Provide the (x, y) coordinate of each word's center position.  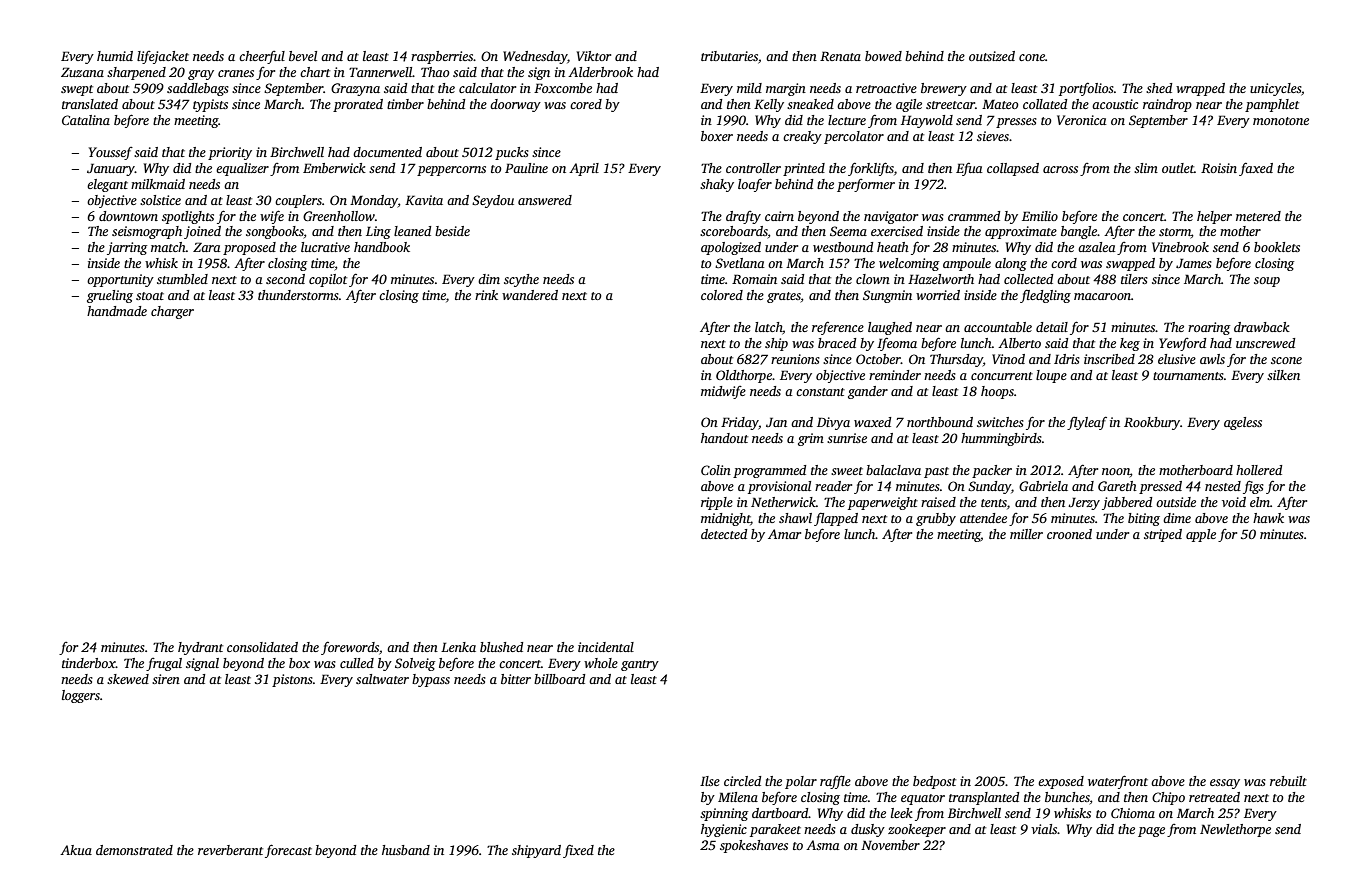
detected (724, 534)
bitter (516, 679)
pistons (292, 680)
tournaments (1188, 376)
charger (172, 312)
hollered (1259, 470)
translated (90, 104)
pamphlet (1272, 105)
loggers (81, 696)
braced (837, 343)
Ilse (710, 781)
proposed (249, 248)
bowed (883, 56)
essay (1225, 784)
